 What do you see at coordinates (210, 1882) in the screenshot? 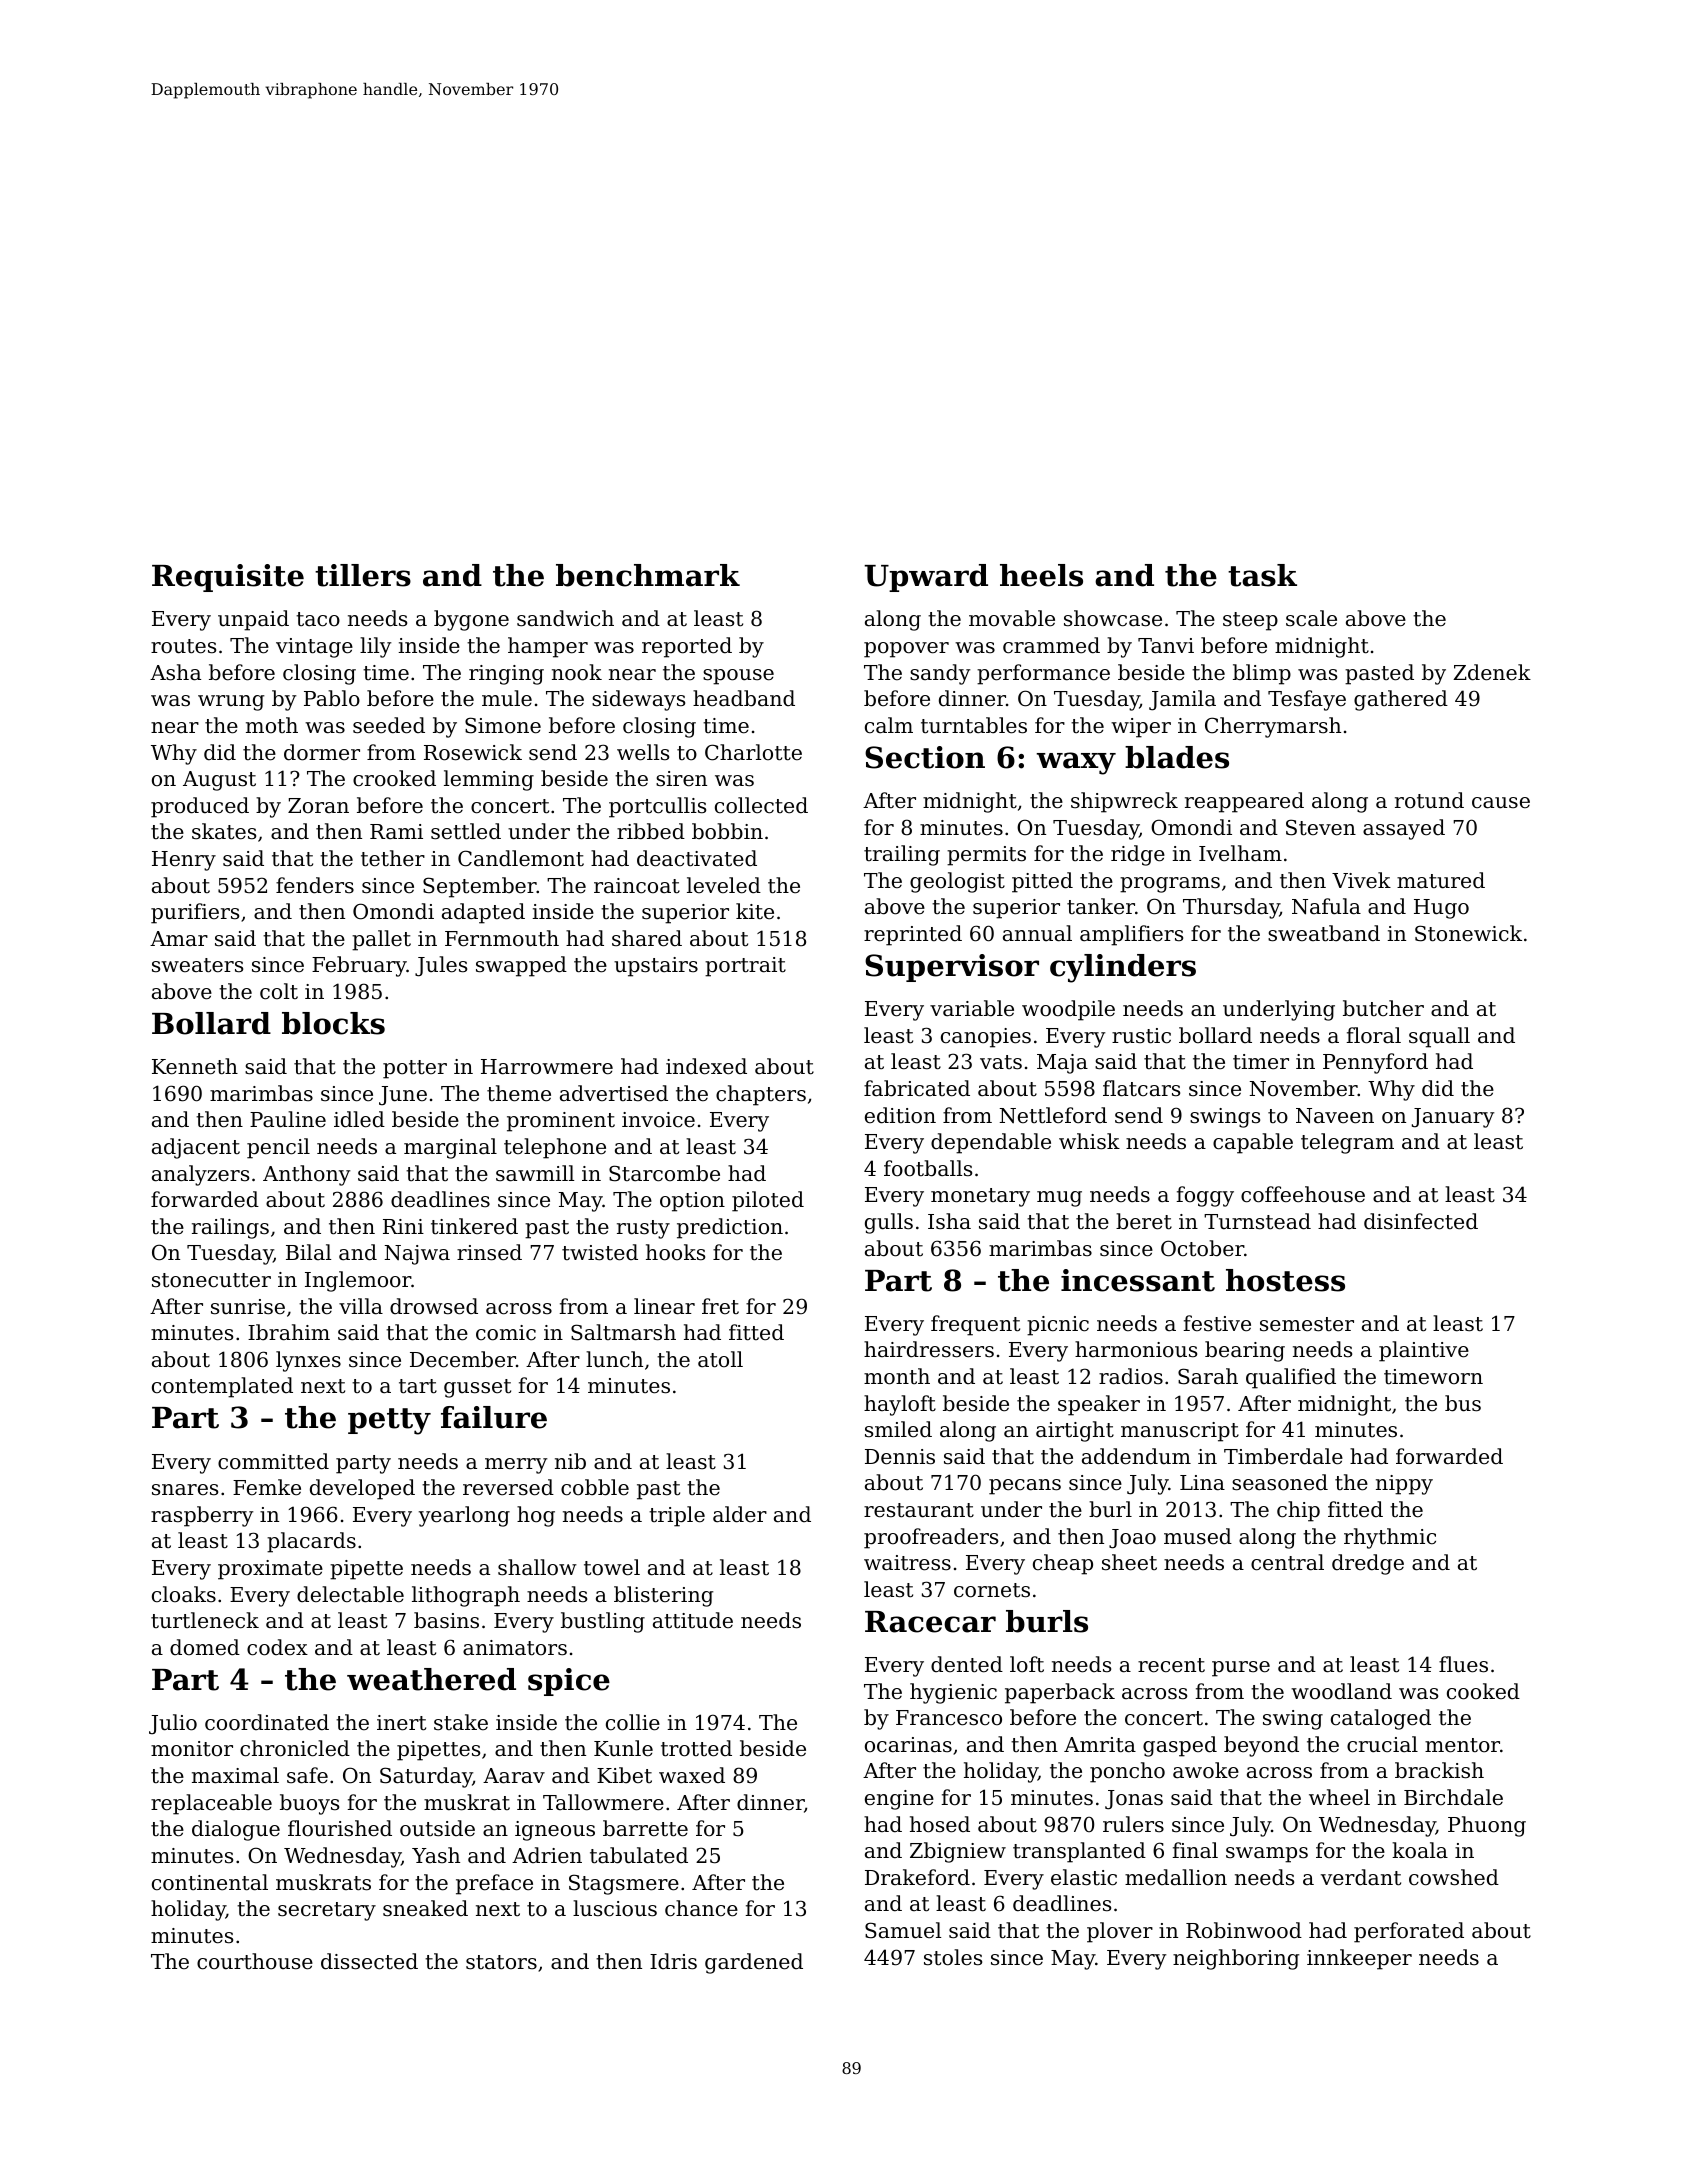
I see `continental` at bounding box center [210, 1882].
